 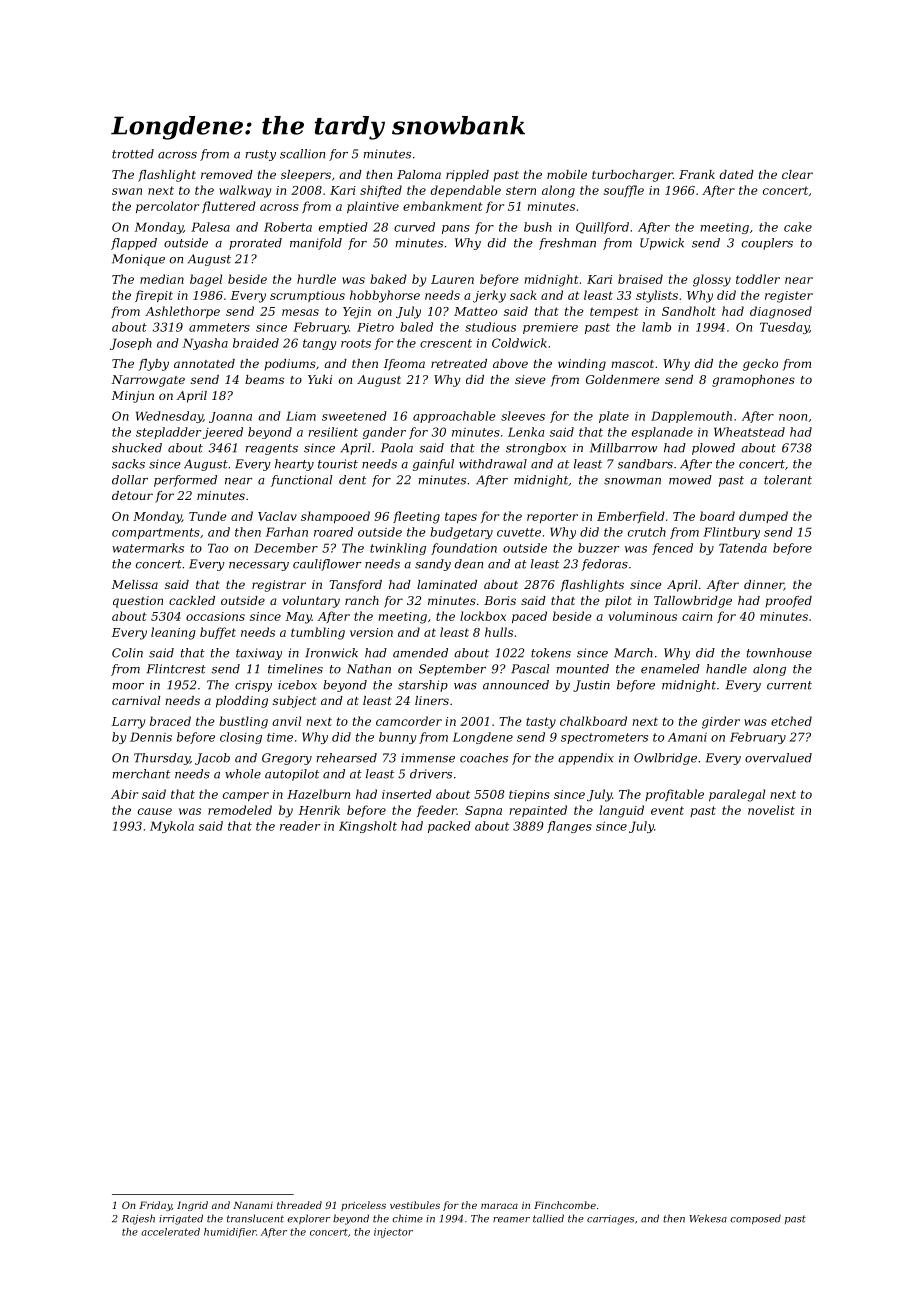 What do you see at coordinates (708, 1218) in the document?
I see `Wekesa` at bounding box center [708, 1218].
